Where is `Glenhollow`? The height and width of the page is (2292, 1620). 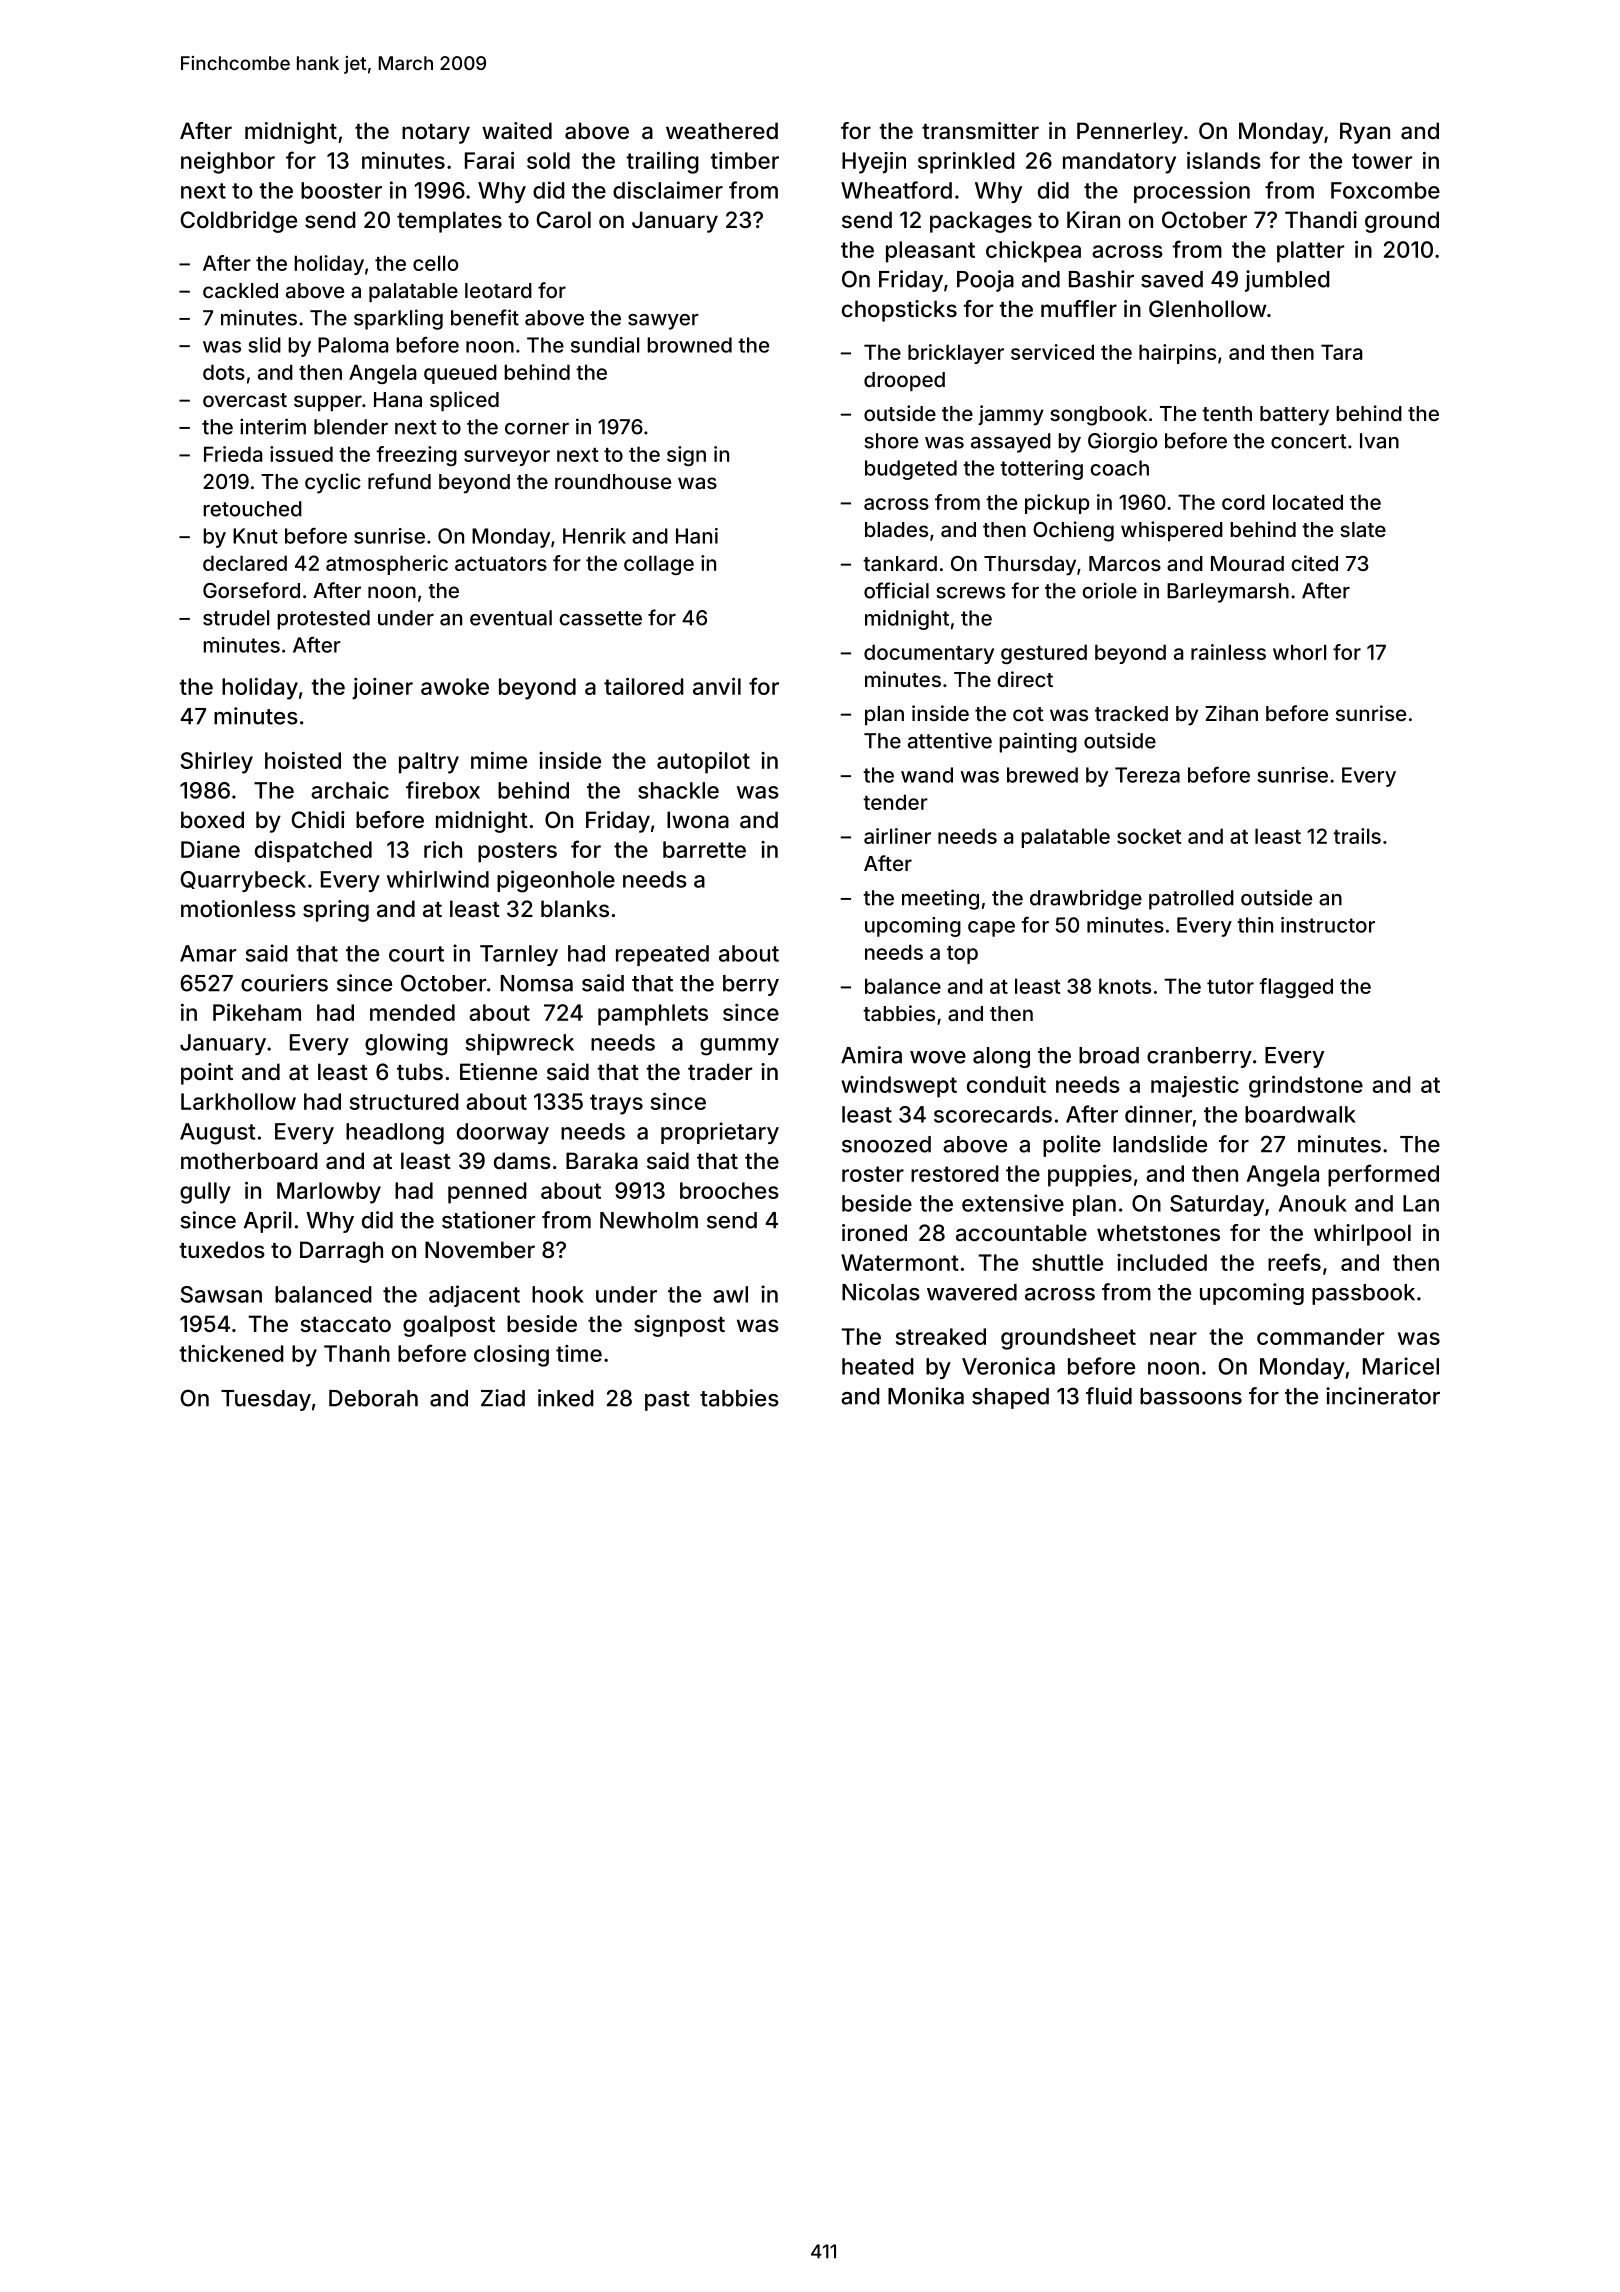
Glenhollow is located at coordinates (1208, 308).
